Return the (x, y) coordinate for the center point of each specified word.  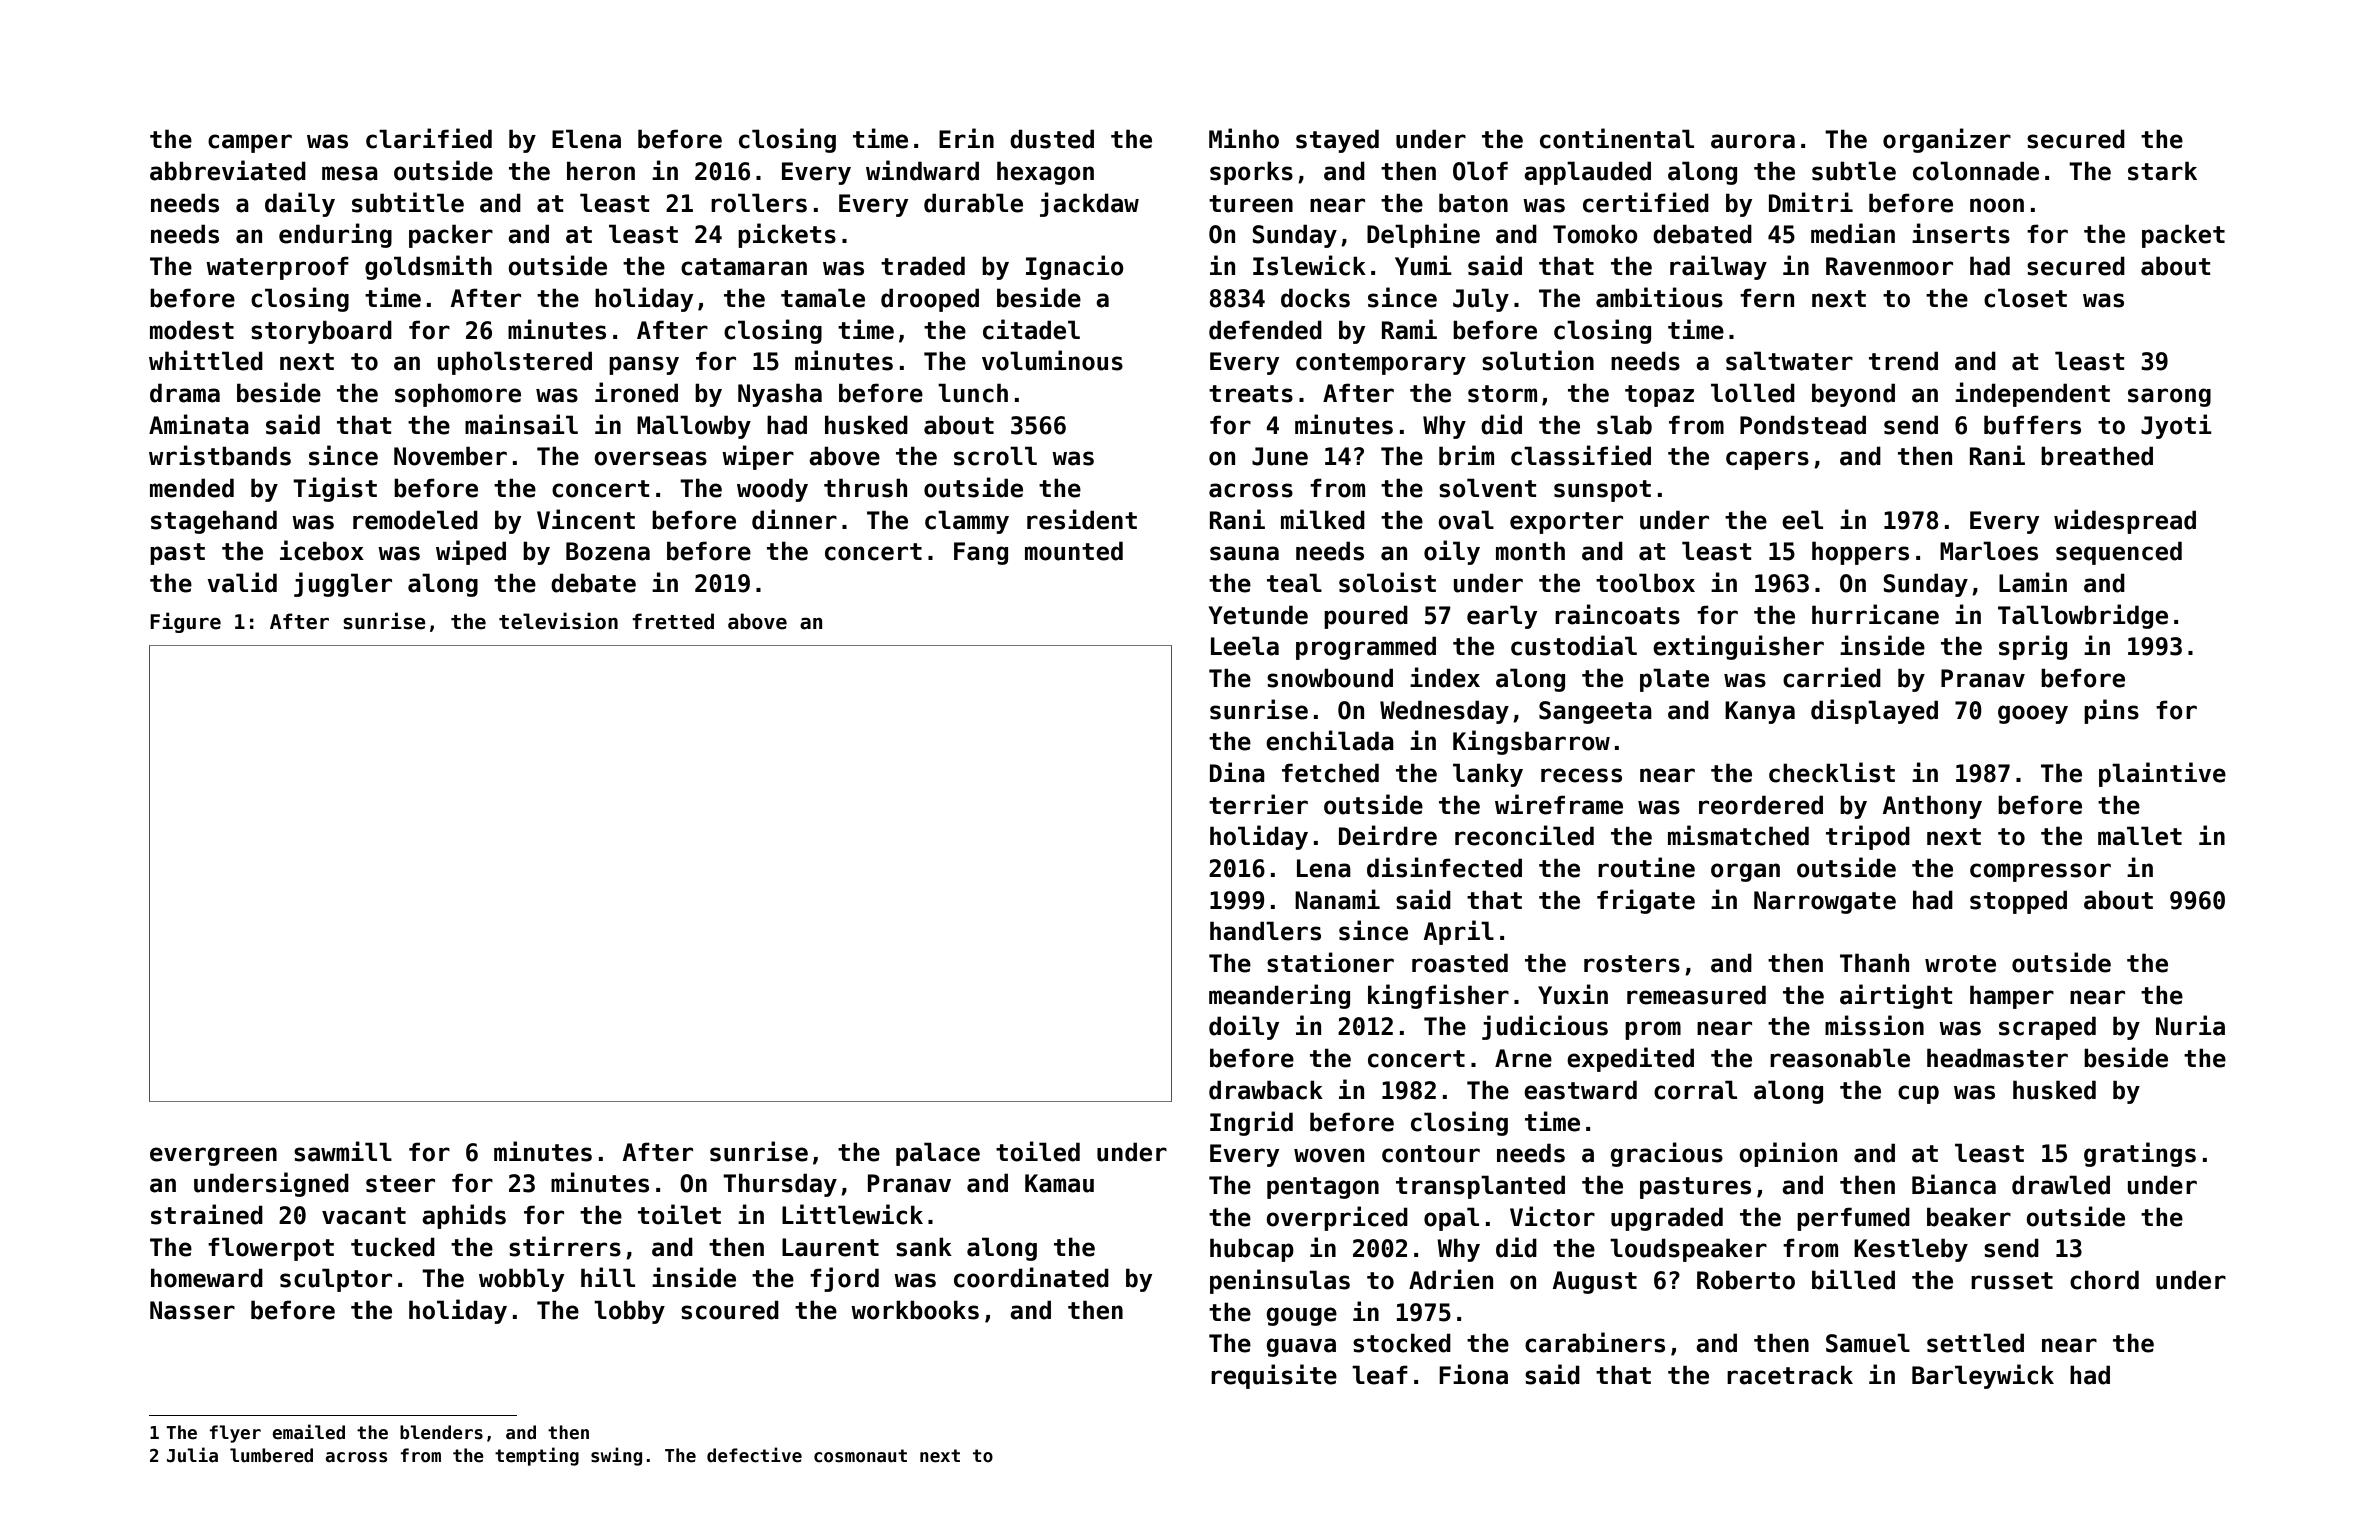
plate (1674, 680)
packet (2183, 236)
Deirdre (1388, 835)
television (558, 621)
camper (250, 143)
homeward (207, 1278)
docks (1315, 298)
